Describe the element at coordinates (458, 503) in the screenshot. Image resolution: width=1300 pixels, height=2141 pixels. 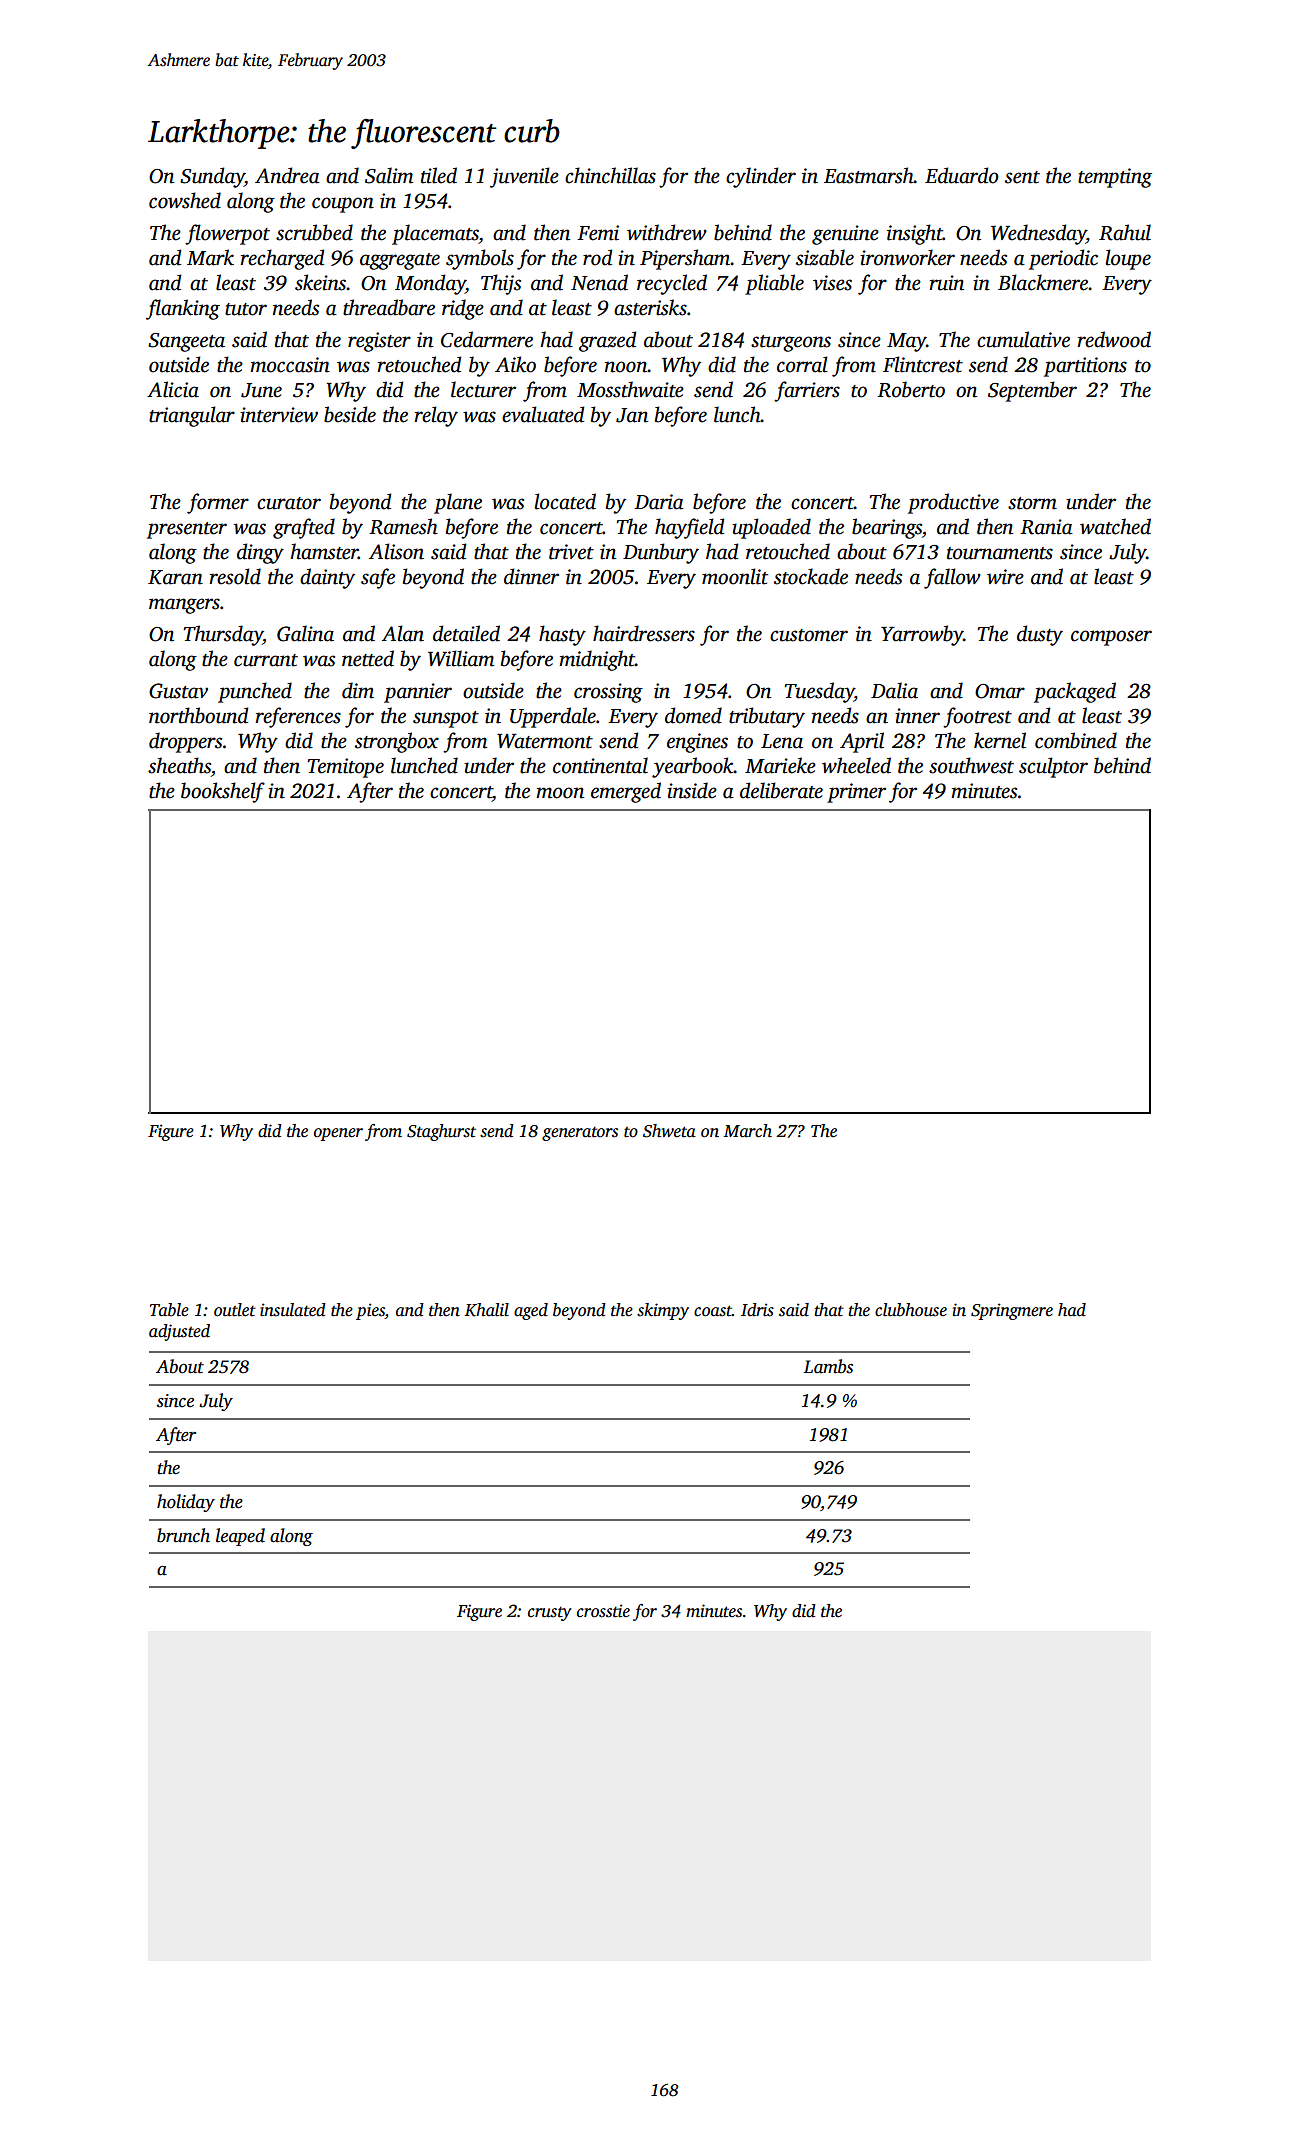
I see `plane` at that location.
